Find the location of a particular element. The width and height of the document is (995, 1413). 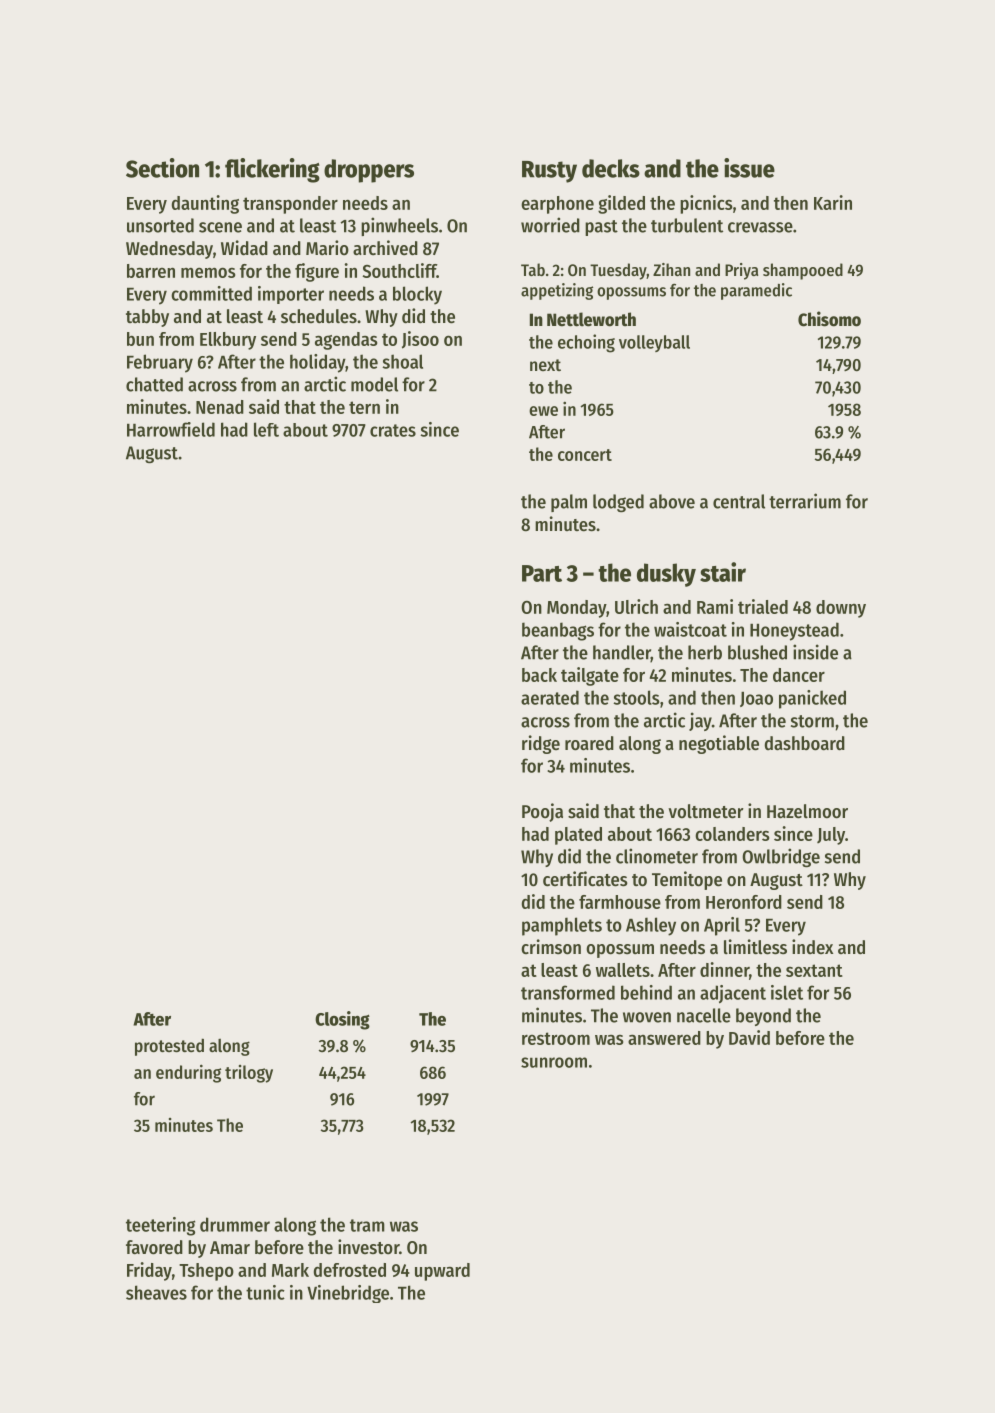

protested is located at coordinates (169, 1047).
